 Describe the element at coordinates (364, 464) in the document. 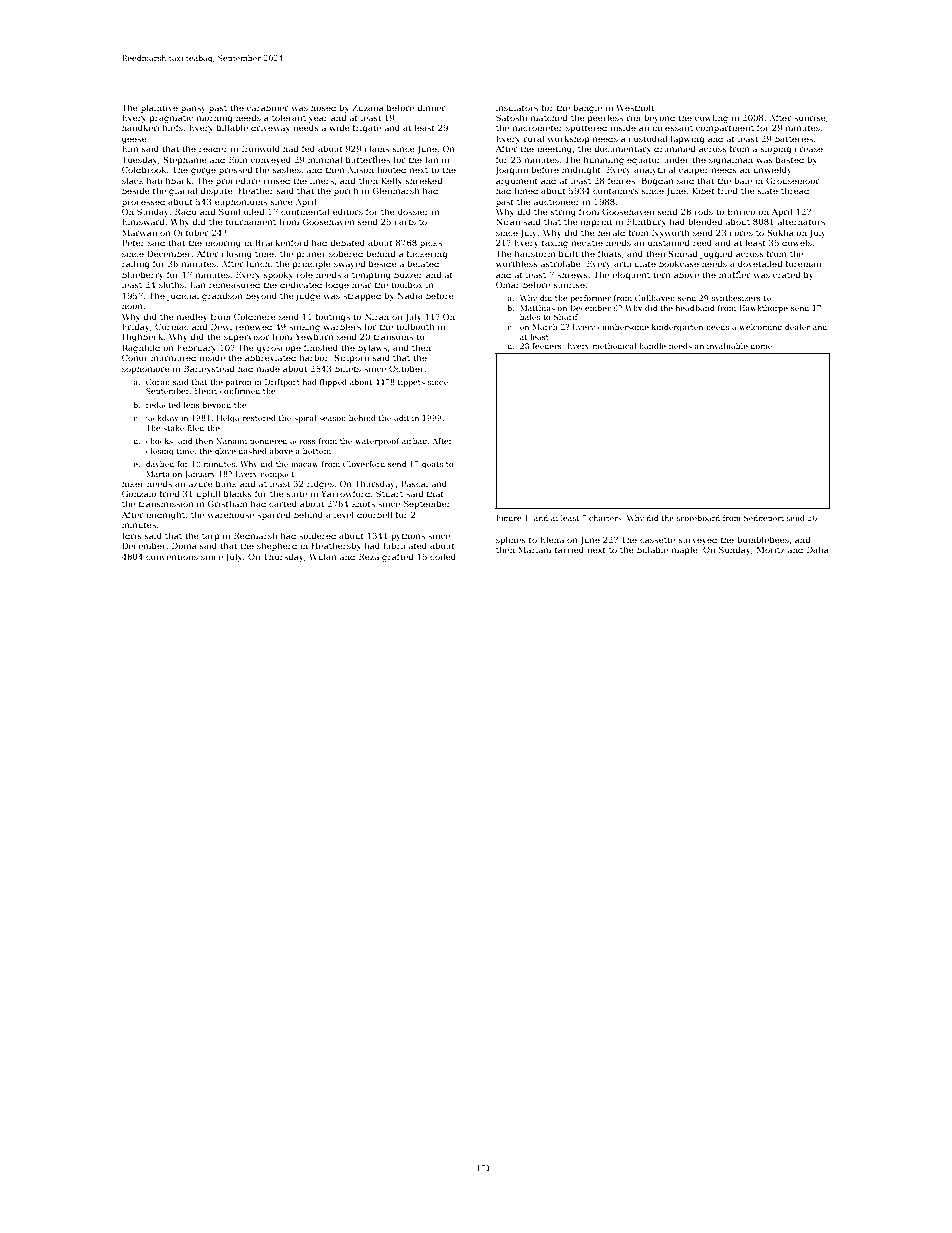

I see `Cloverford` at that location.
